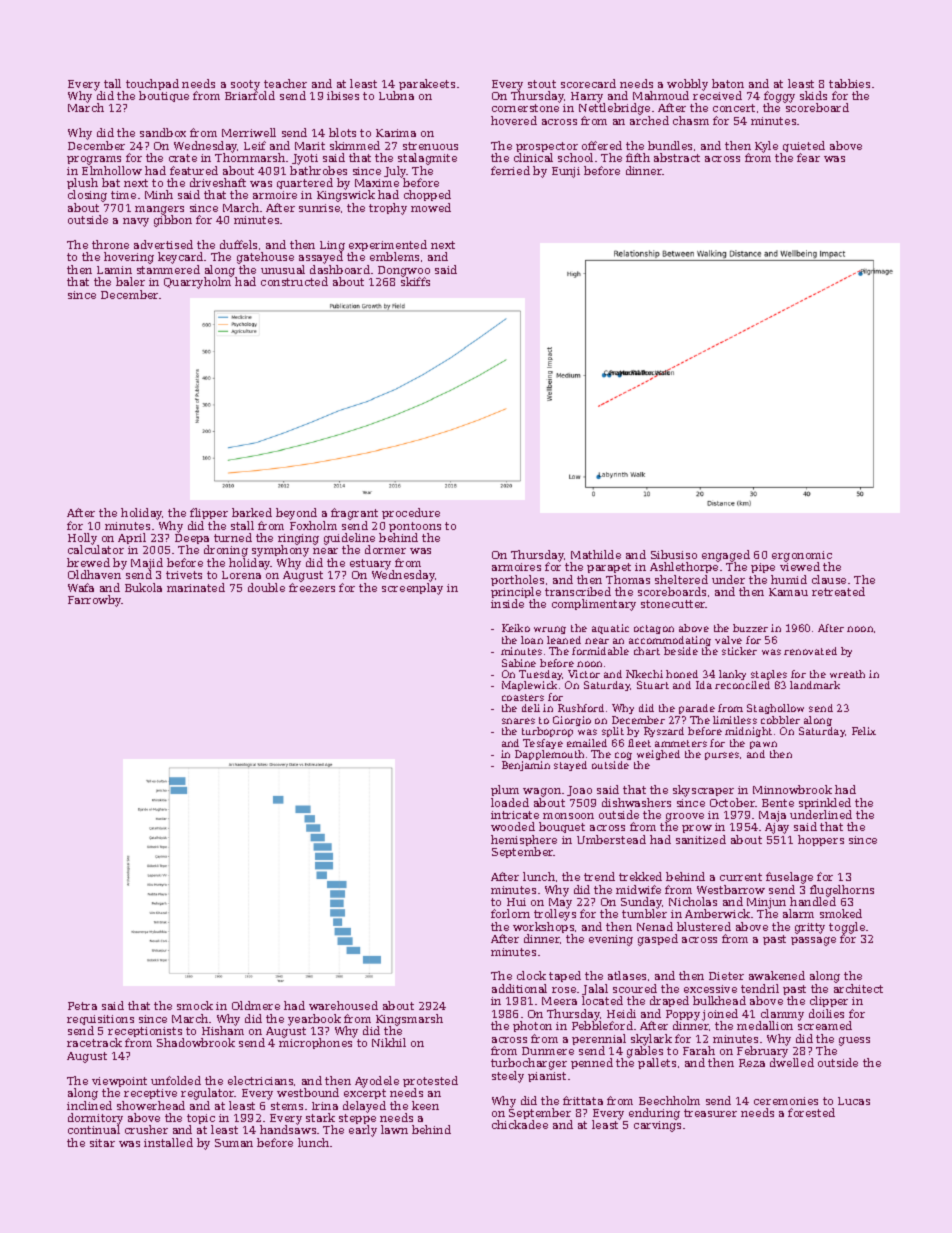  I want to click on abstract, so click(677, 157).
